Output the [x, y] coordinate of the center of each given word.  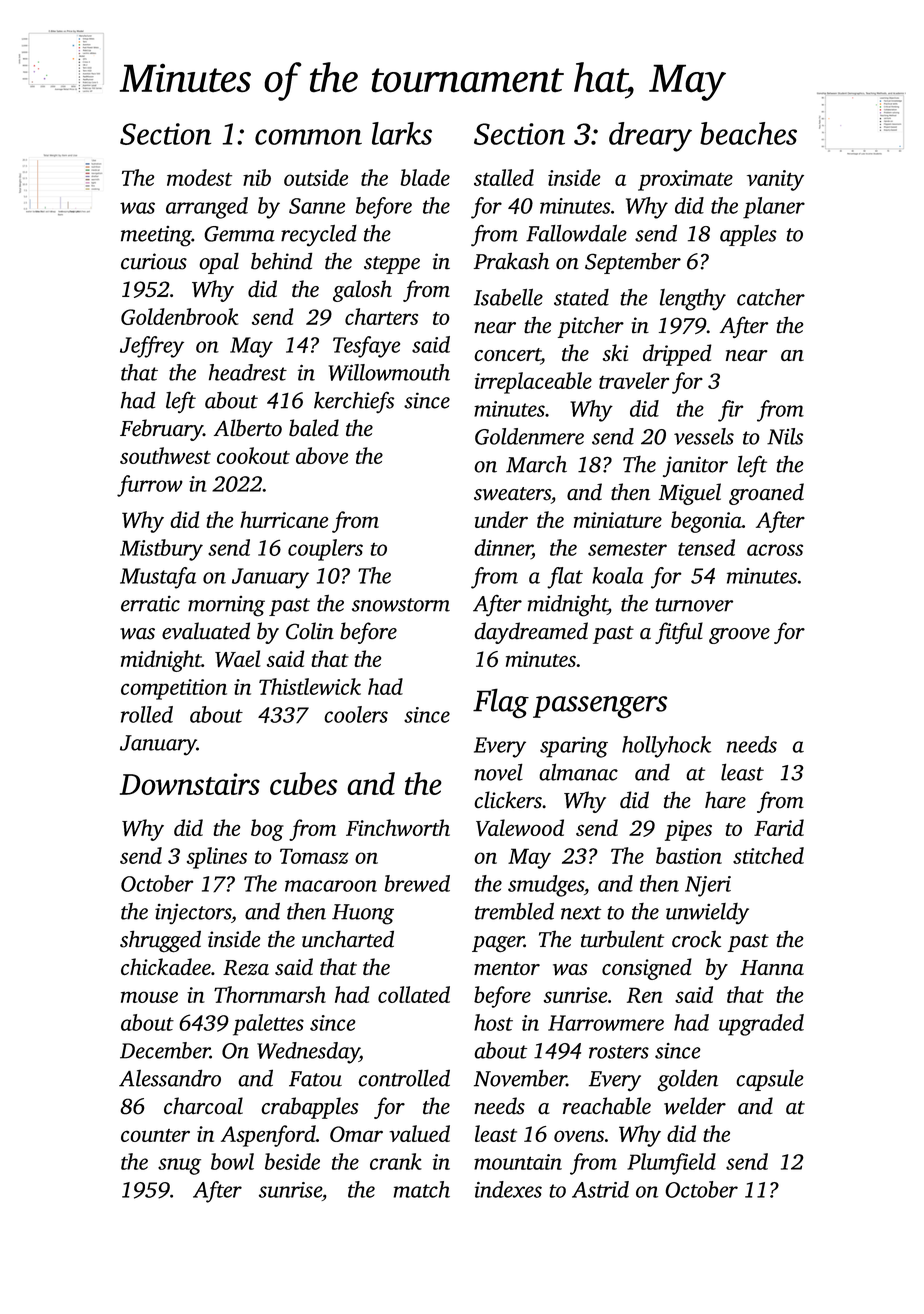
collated [414, 994]
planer [774, 208]
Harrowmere [606, 1023]
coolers [356, 714]
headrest [248, 372]
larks [402, 133]
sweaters [512, 494]
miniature [618, 520]
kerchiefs [354, 402]
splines [217, 858]
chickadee [166, 966]
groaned [766, 494]
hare [725, 800]
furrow [150, 486]
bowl [232, 1161]
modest [199, 177]
